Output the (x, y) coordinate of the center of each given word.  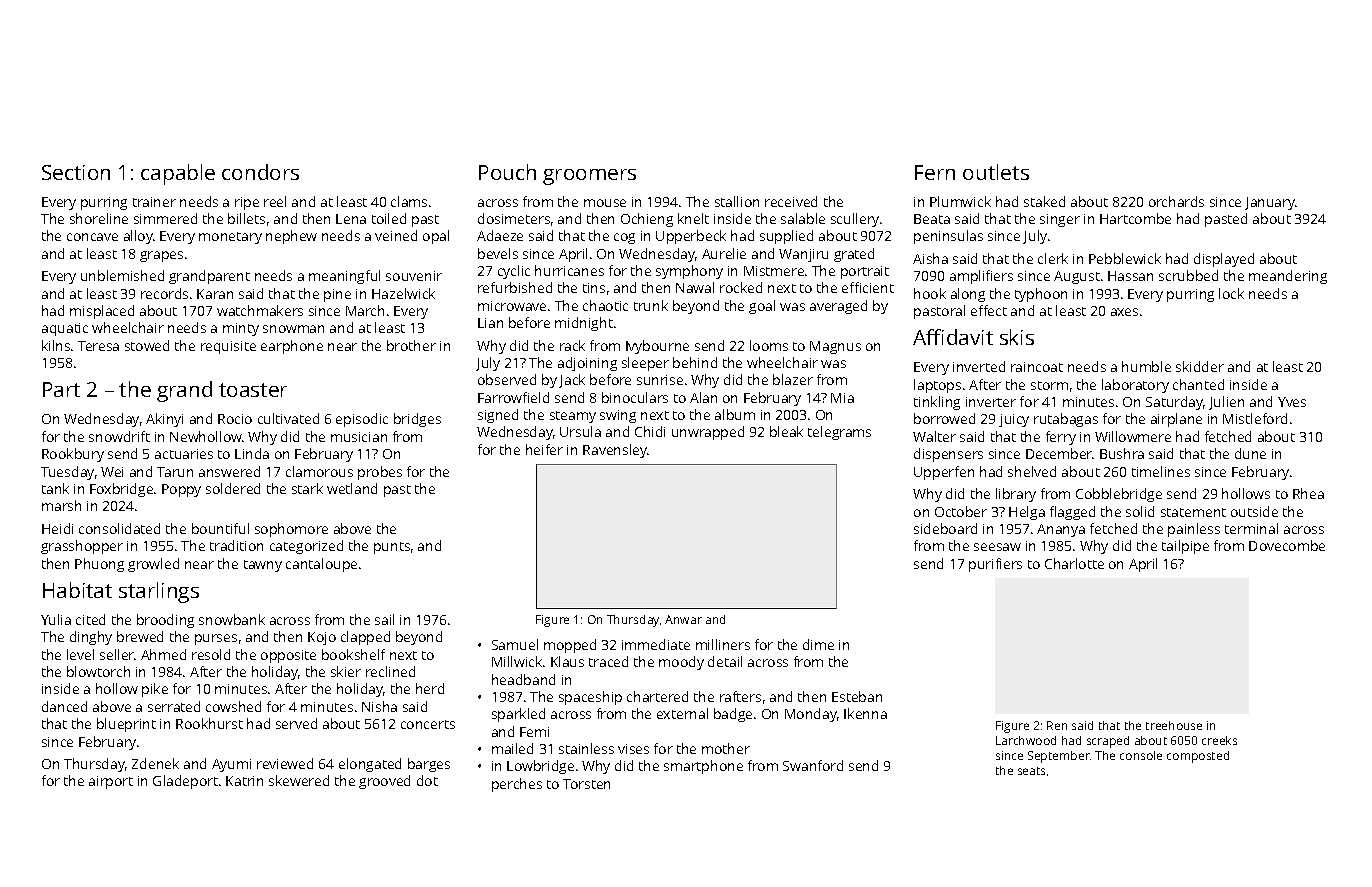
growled (153, 565)
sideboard (945, 528)
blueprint (126, 725)
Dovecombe (1287, 545)
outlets (996, 172)
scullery (855, 220)
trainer (154, 202)
